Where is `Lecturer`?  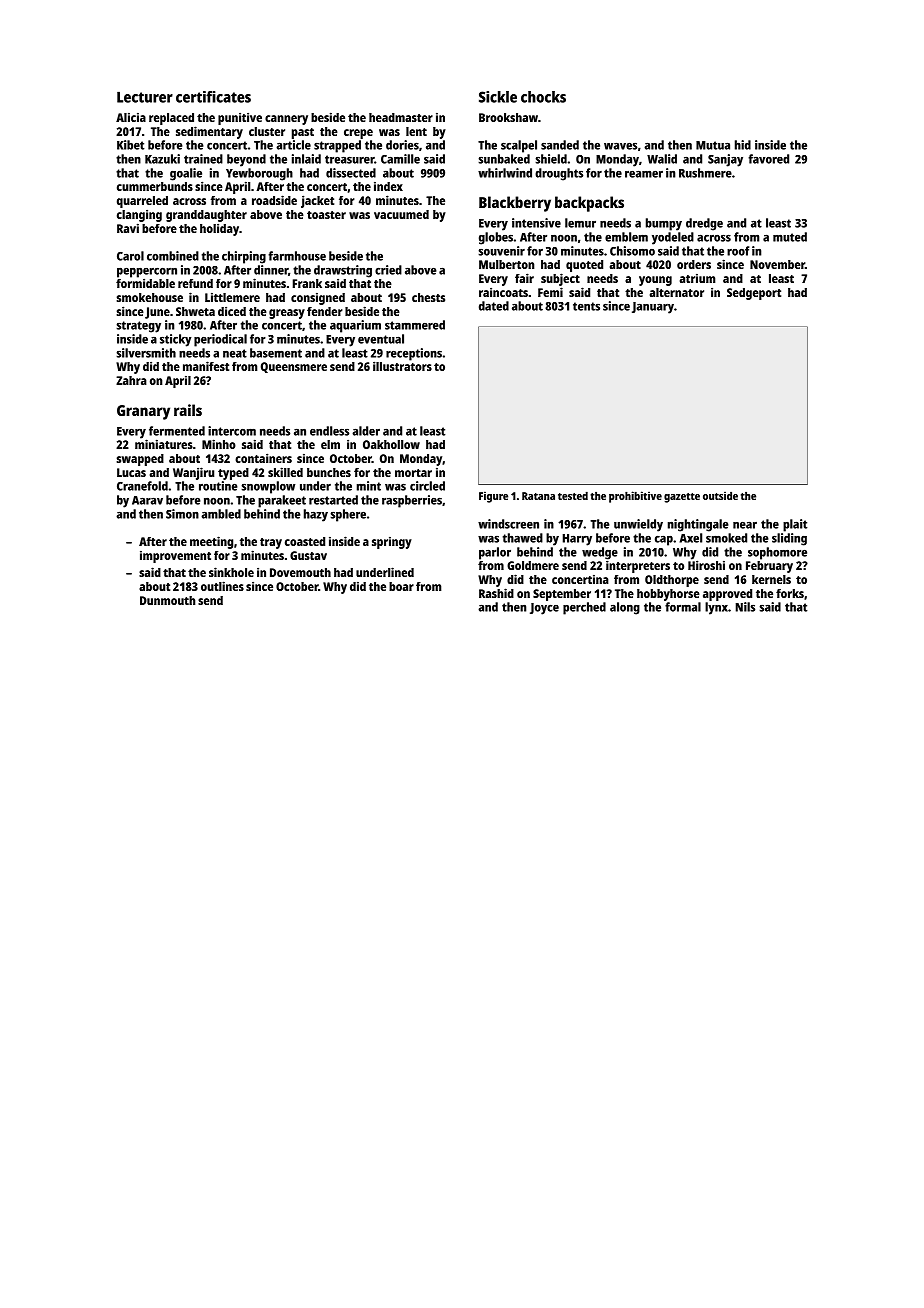
Lecturer is located at coordinates (145, 97).
